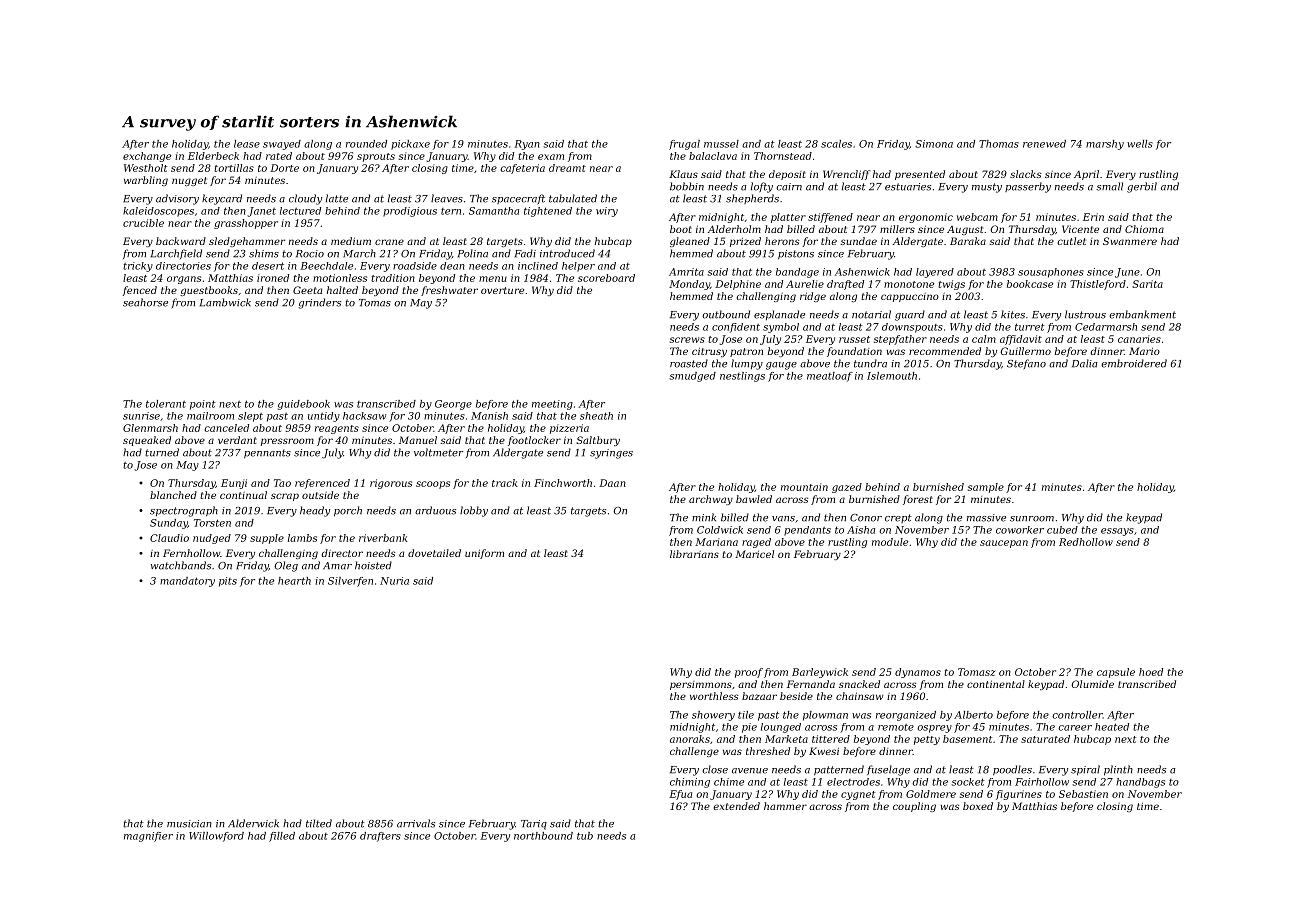 This page has height=924, width=1308. Describe the element at coordinates (684, 145) in the page. I see `frugal` at that location.
